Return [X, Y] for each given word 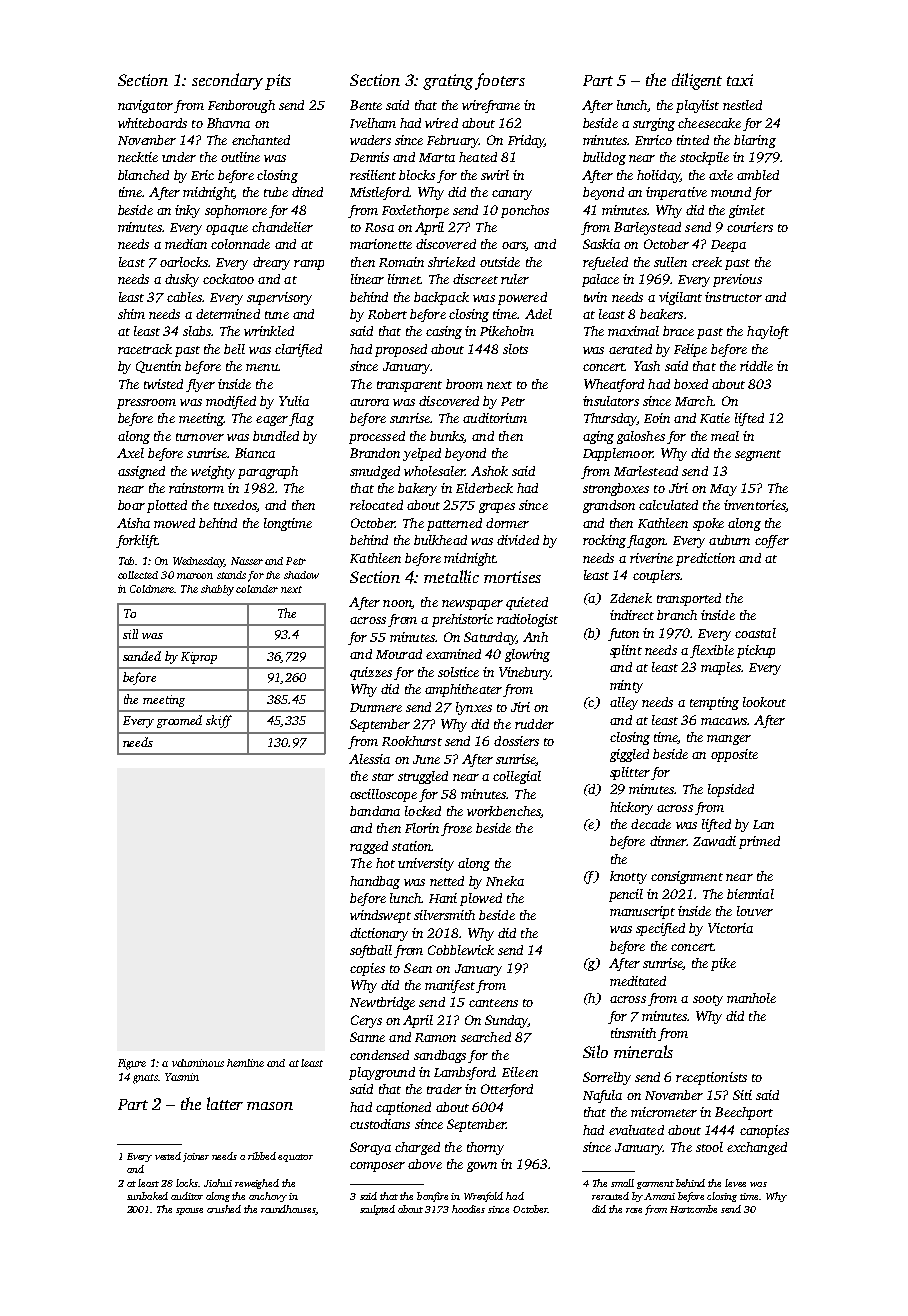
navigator [145, 106]
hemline [245, 1063]
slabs [197, 331]
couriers [750, 227]
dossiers [516, 741]
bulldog [604, 158]
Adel [538, 314]
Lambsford [465, 1073]
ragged [369, 847]
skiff [219, 721]
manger [729, 740]
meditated [638, 981]
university [426, 864]
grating [448, 82]
